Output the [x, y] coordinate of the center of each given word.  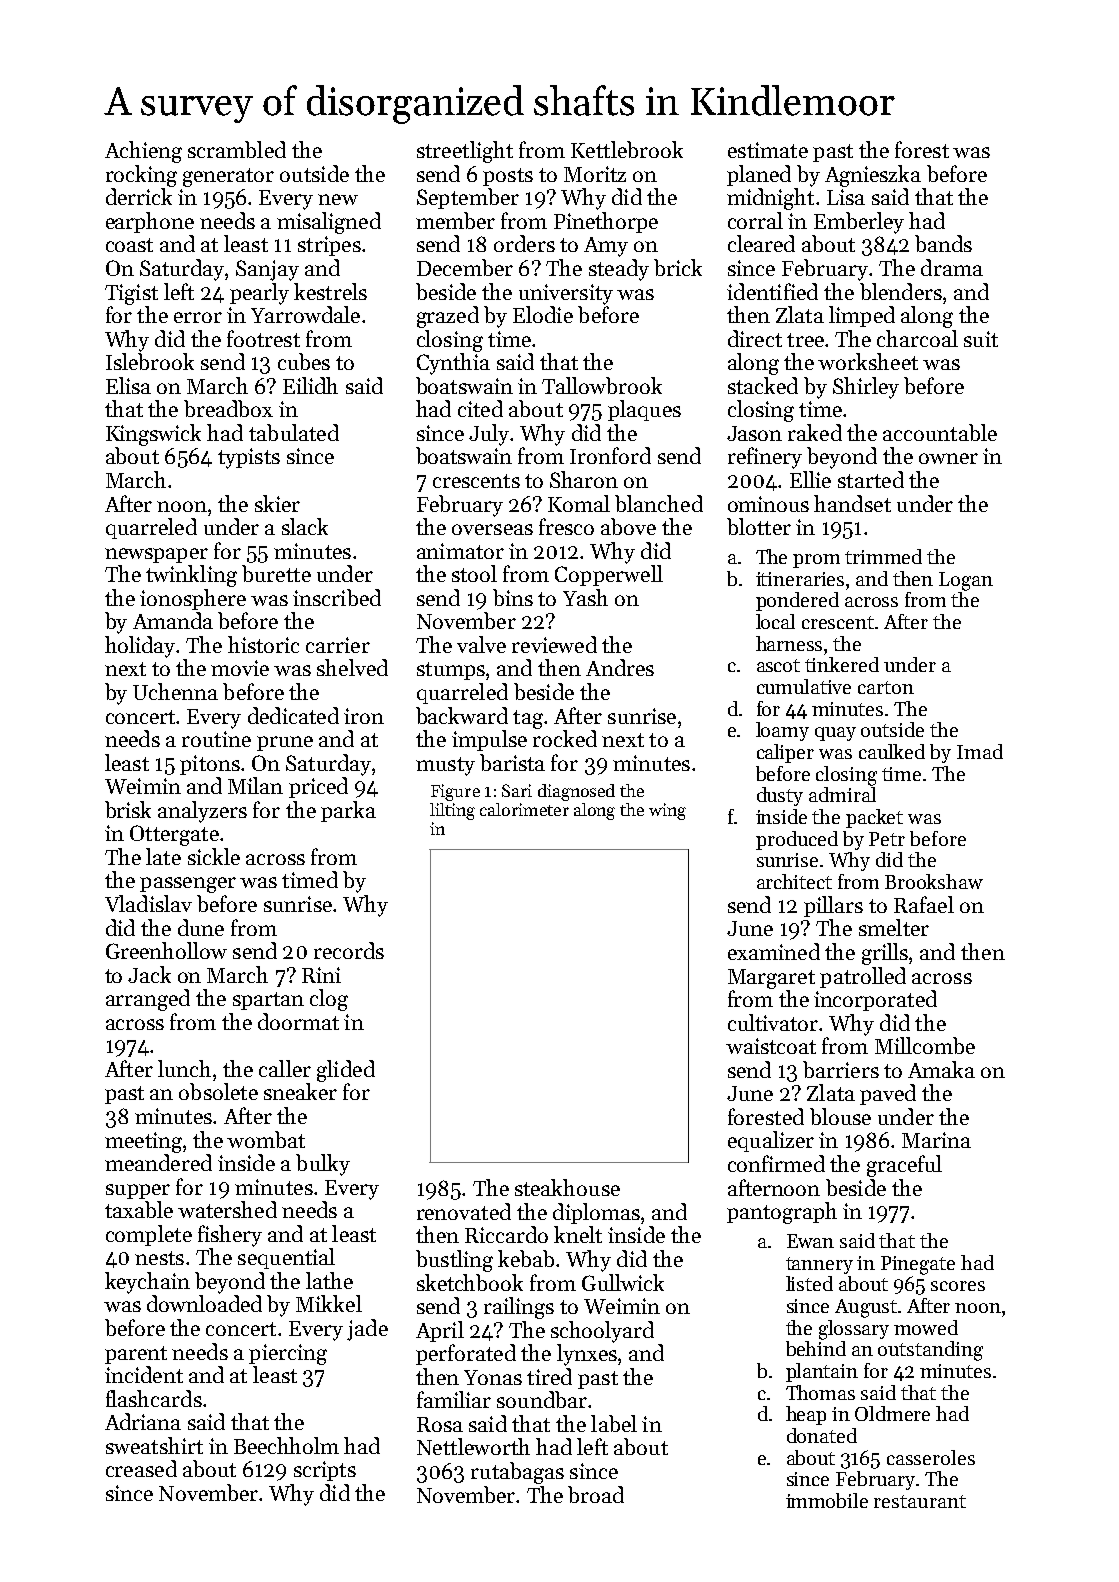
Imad [980, 751]
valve [481, 644]
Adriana [143, 1421]
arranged [148, 1000]
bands [943, 243]
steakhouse [567, 1187]
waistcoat [771, 1046]
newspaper [156, 555]
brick [678, 267]
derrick [139, 196]
